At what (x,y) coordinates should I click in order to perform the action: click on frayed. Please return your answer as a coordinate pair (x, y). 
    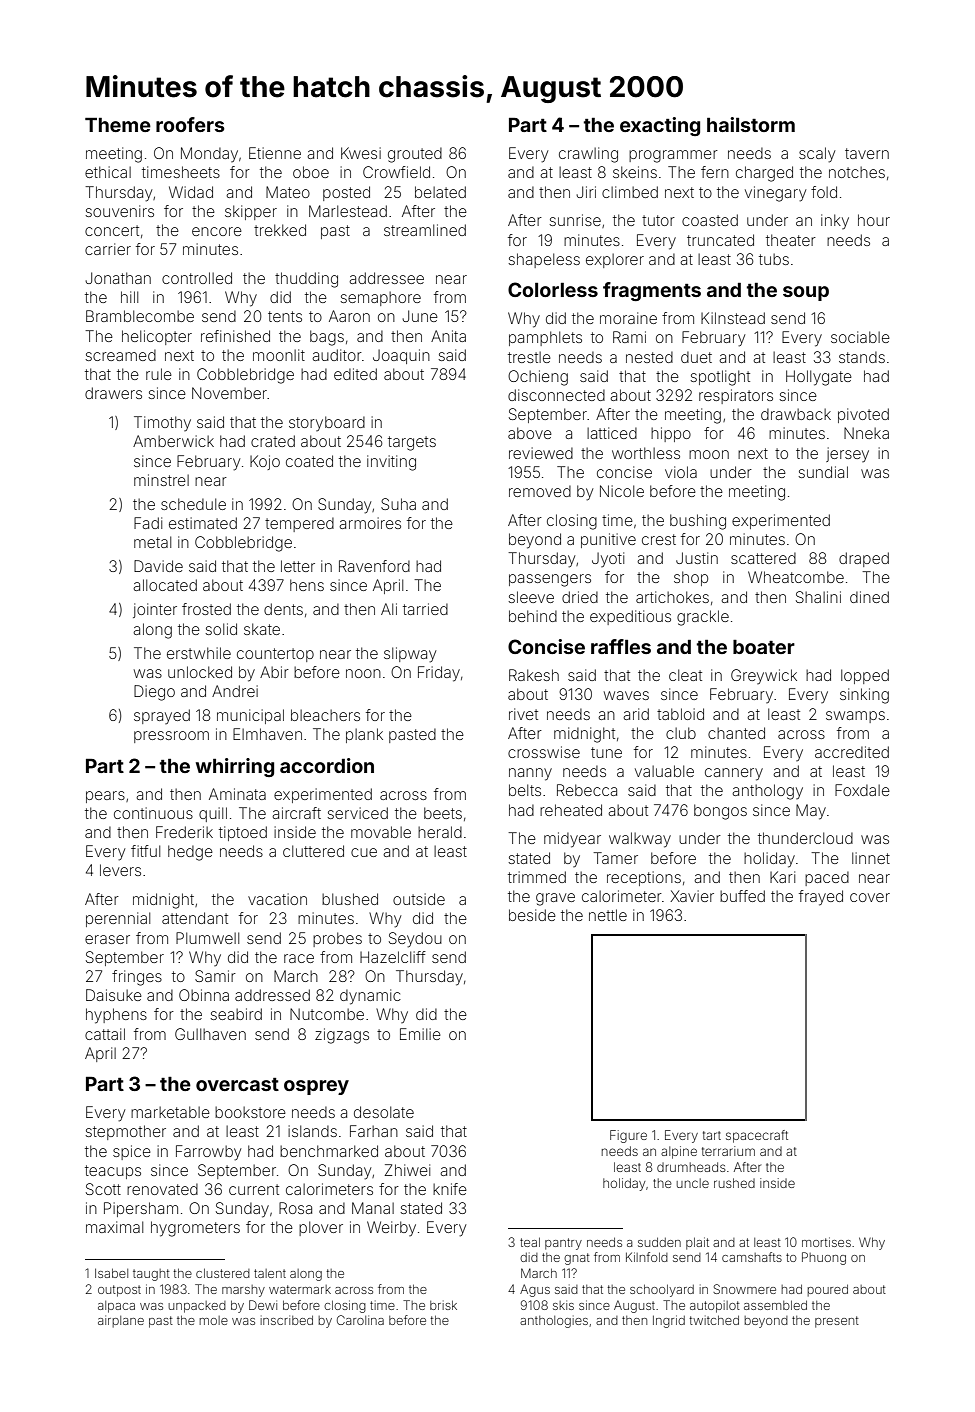
    Looking at the image, I should click on (821, 898).
